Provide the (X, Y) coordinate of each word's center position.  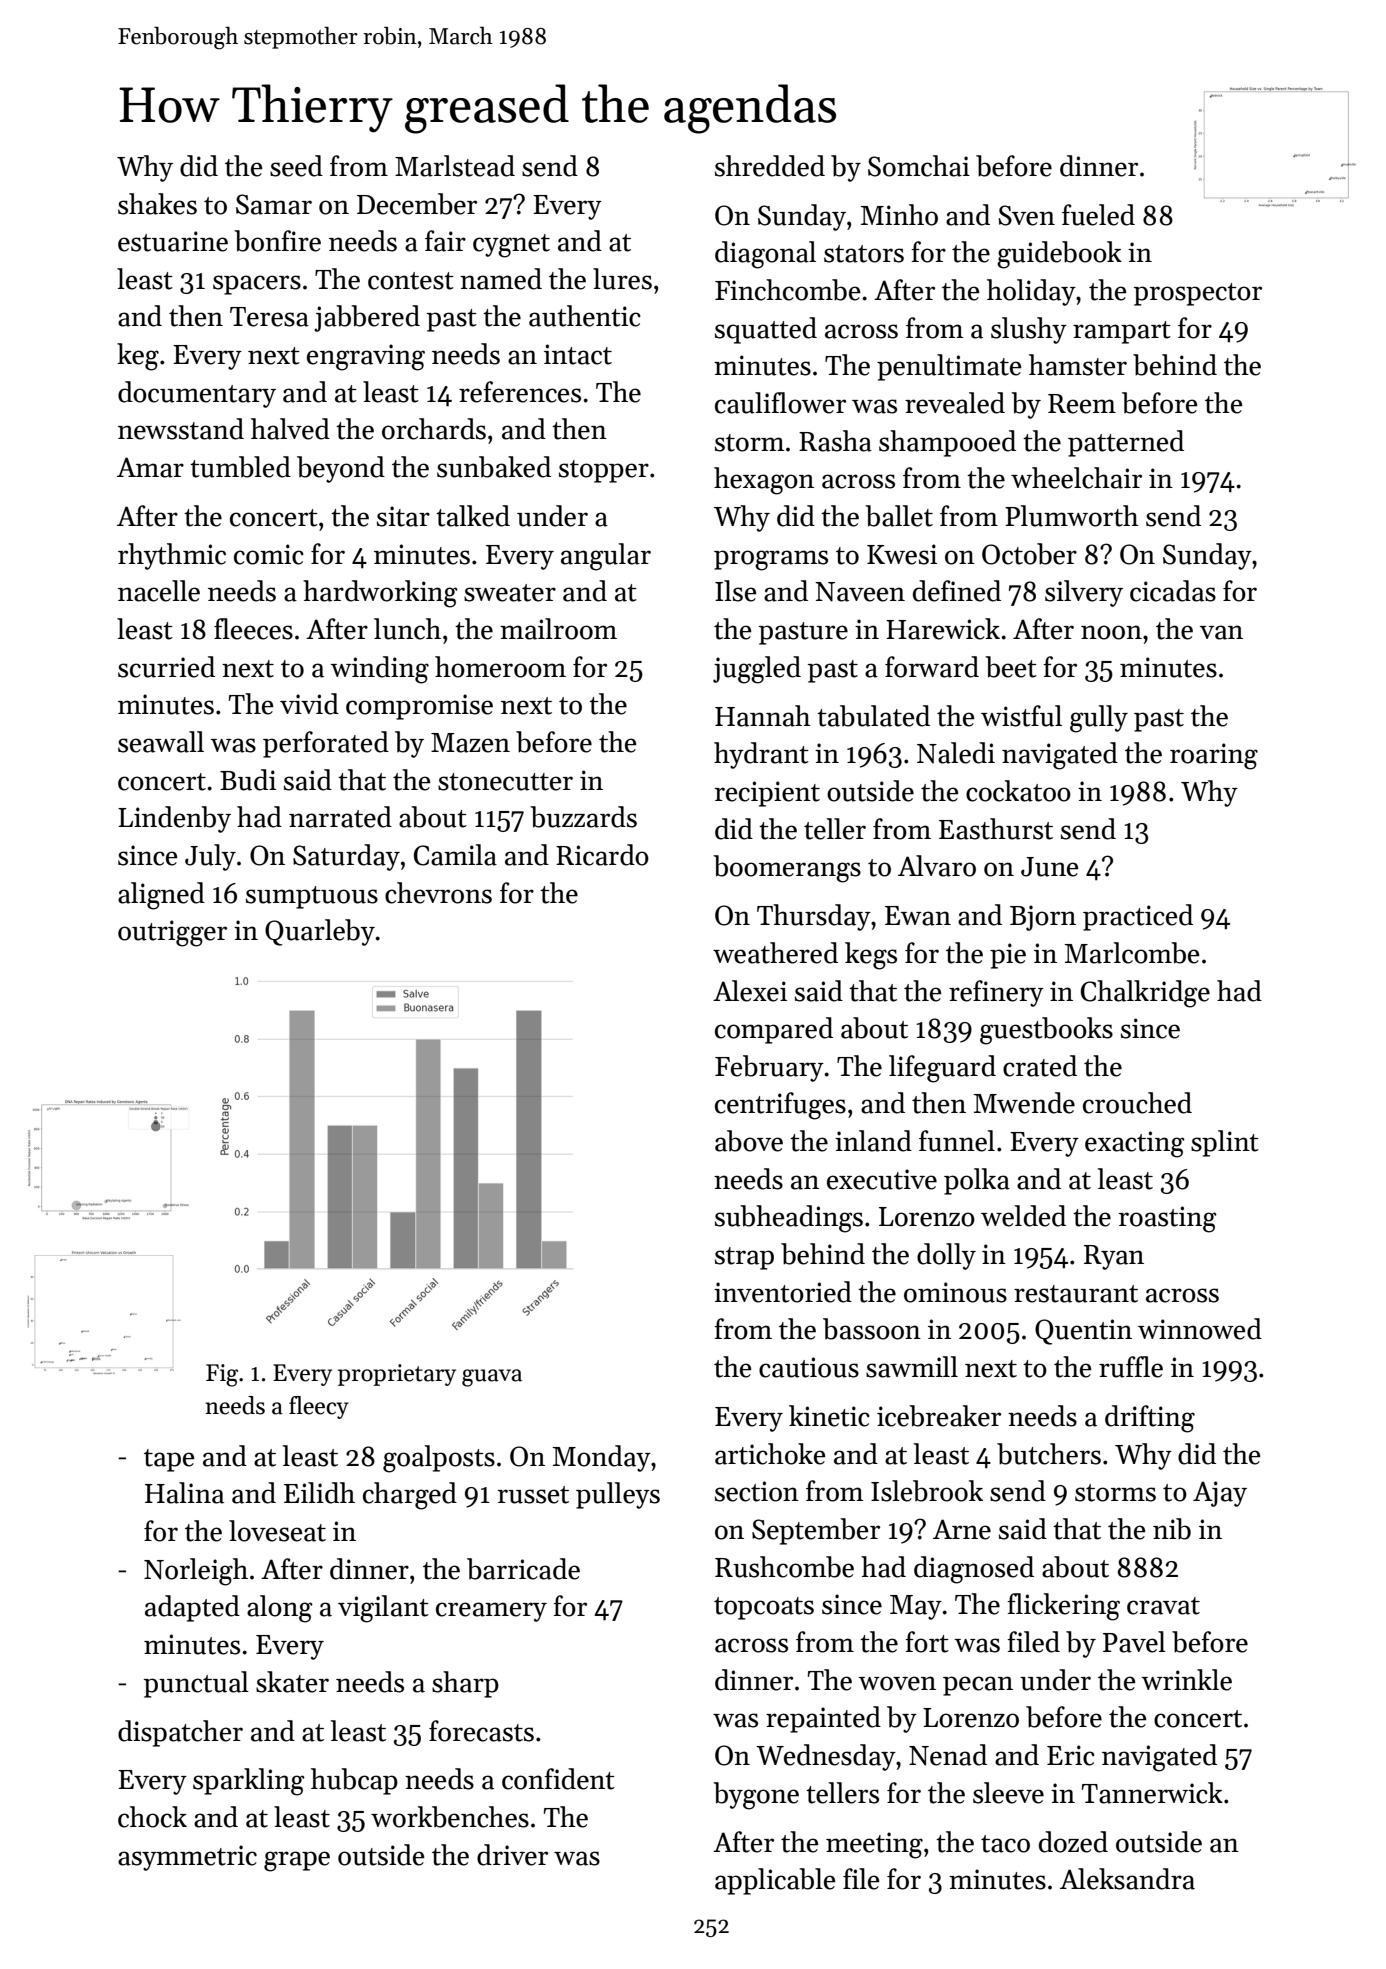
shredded (770, 166)
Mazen (470, 743)
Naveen (860, 592)
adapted (192, 1608)
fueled (1098, 215)
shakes (157, 204)
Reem (1082, 404)
